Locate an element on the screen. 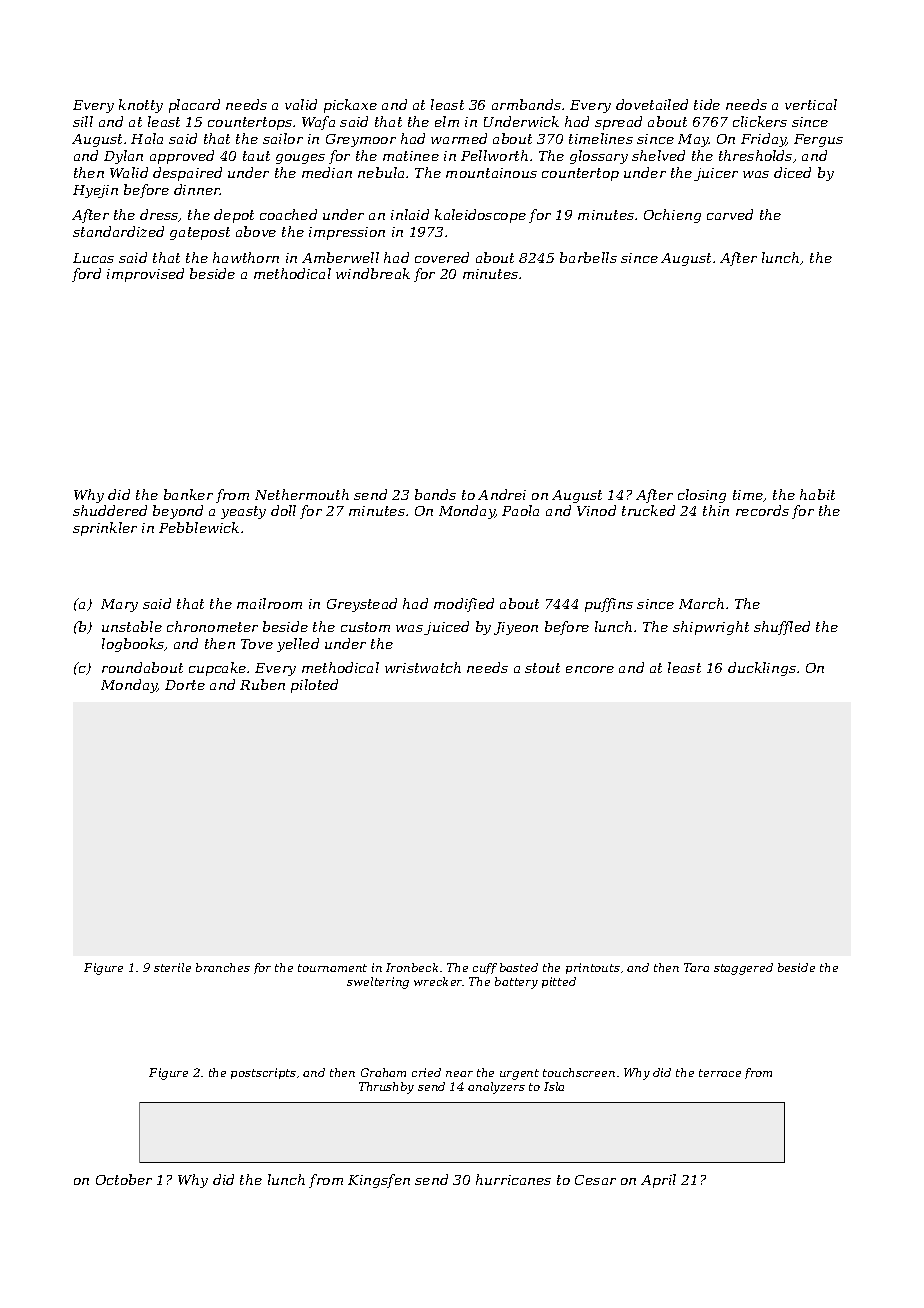  encore is located at coordinates (590, 669).
